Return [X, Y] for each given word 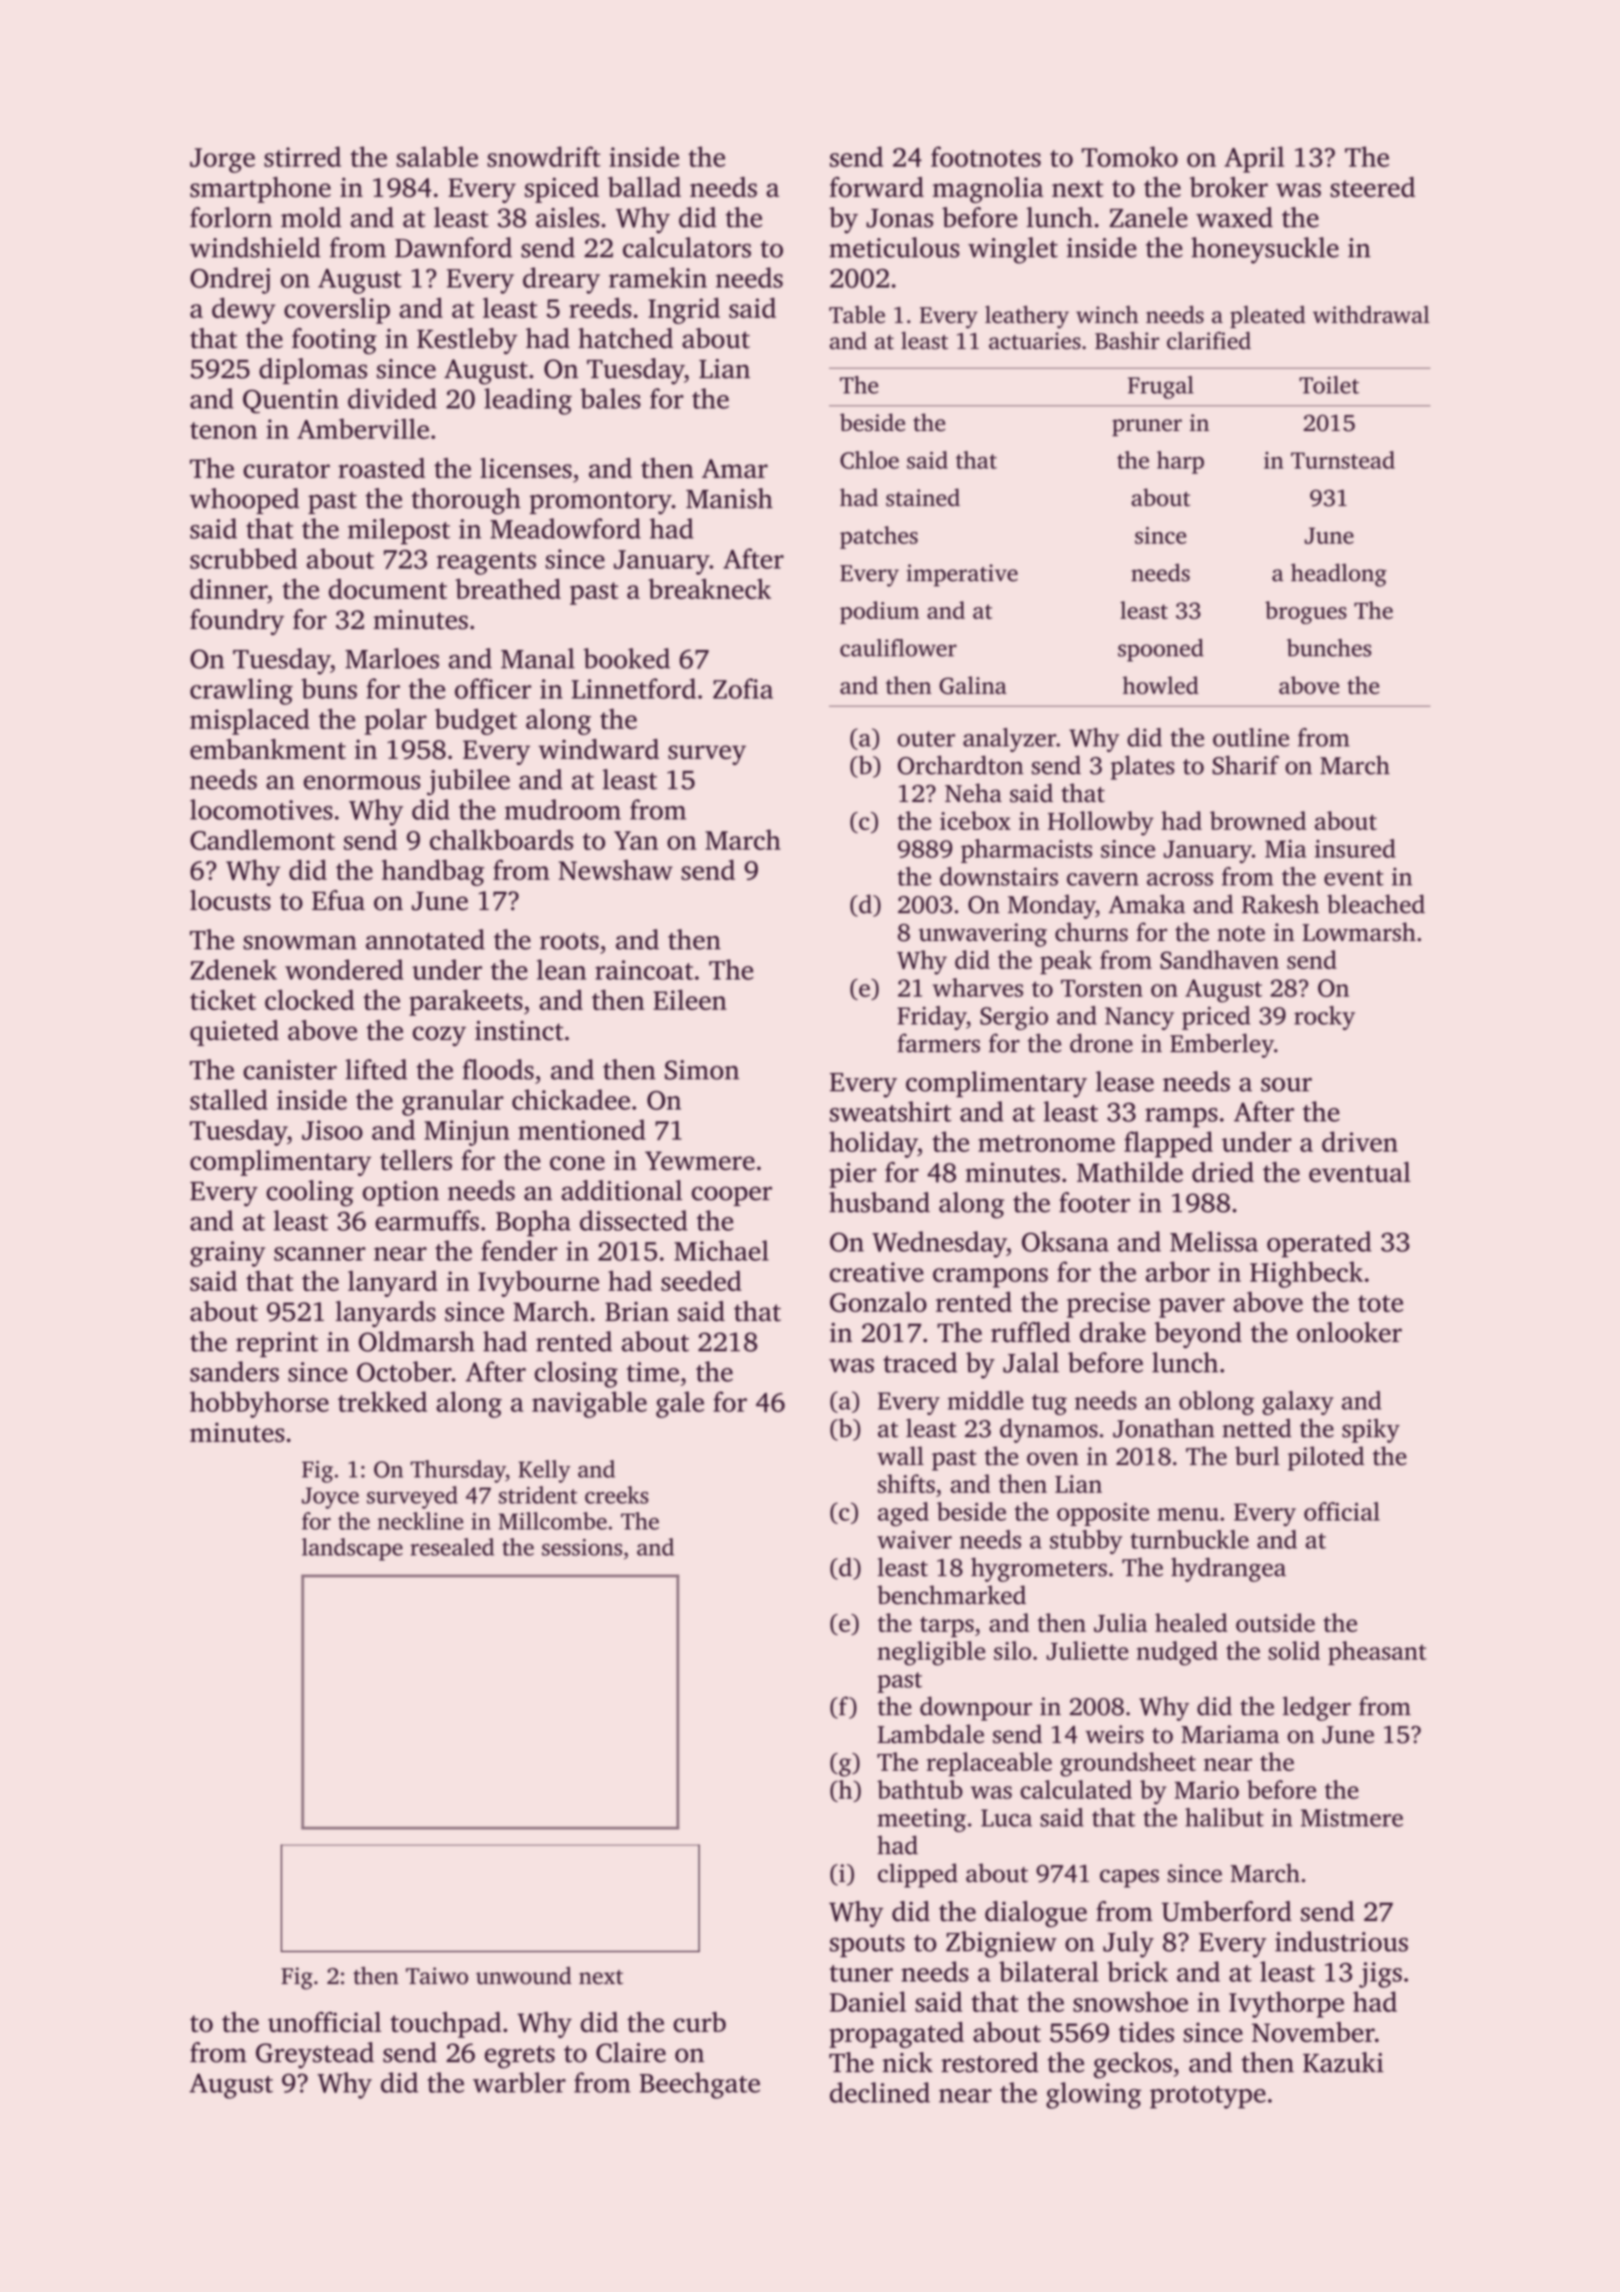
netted [1257, 1428]
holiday [873, 1144]
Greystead [315, 2055]
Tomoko [1130, 156]
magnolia [988, 190]
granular [453, 1102]
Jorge [222, 160]
